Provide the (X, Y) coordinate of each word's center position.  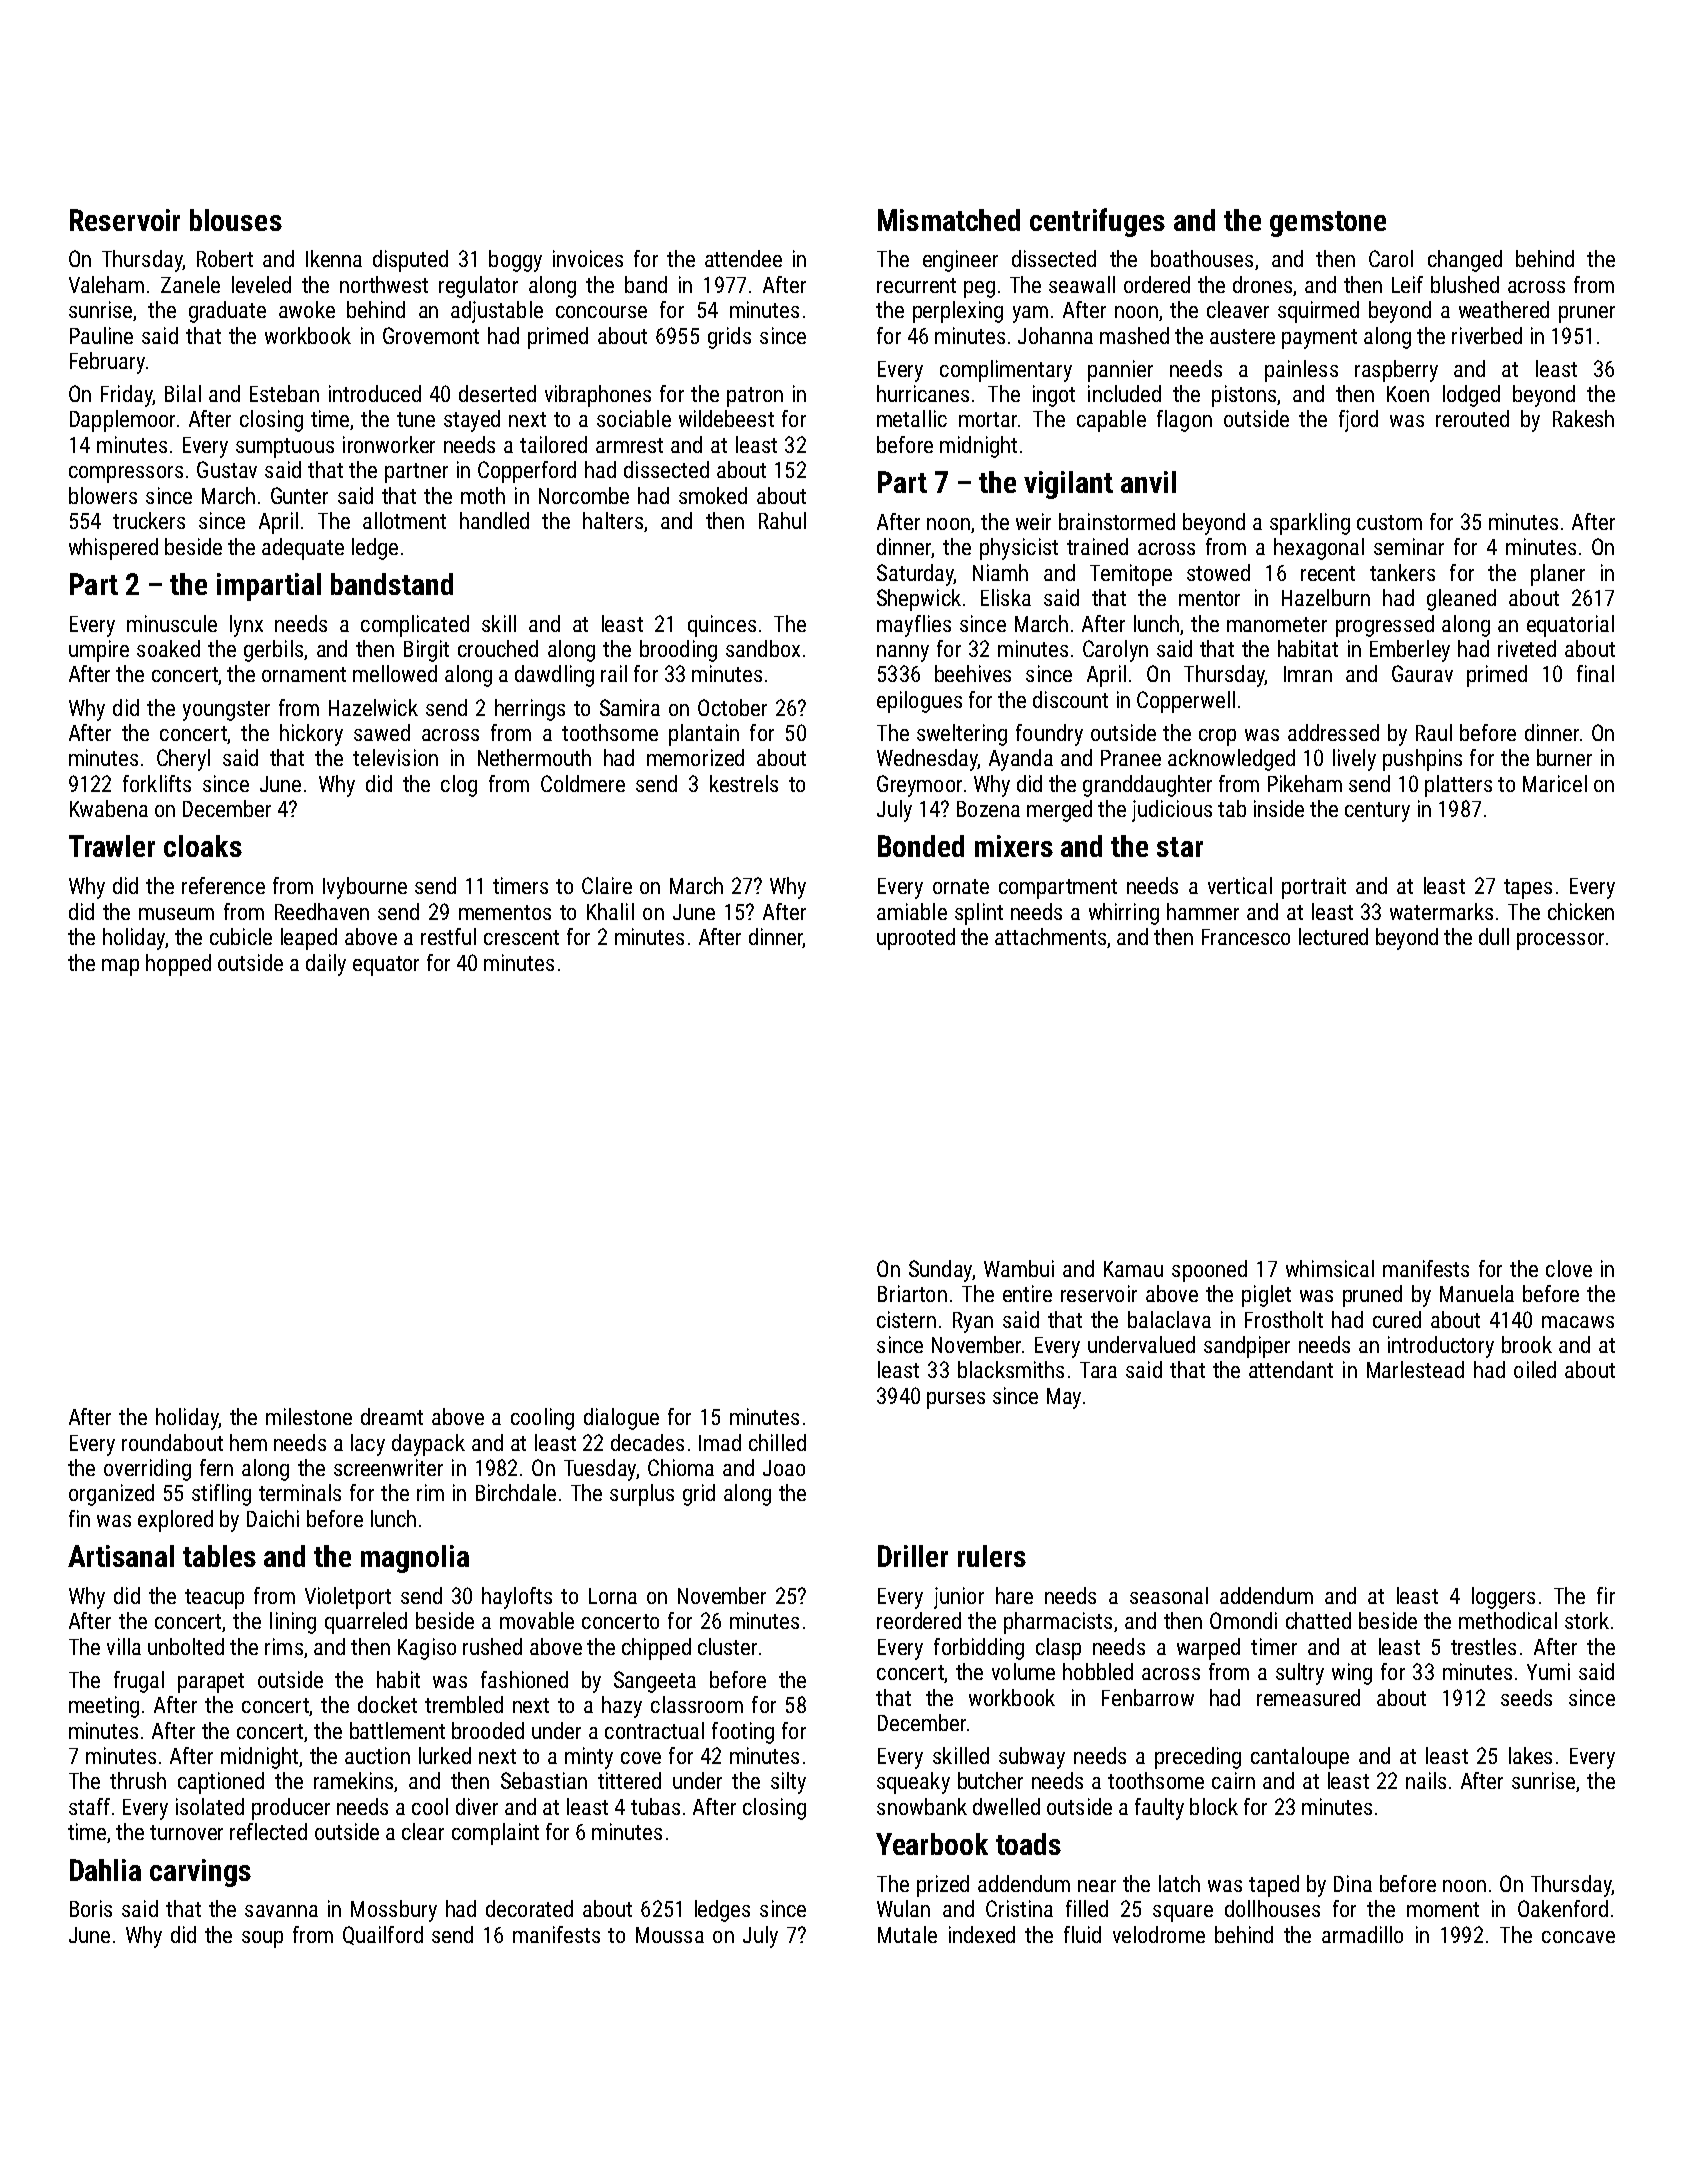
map (120, 967)
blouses (236, 220)
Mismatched (949, 220)
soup (262, 1939)
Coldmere (583, 783)
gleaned (1461, 600)
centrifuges (1097, 222)
